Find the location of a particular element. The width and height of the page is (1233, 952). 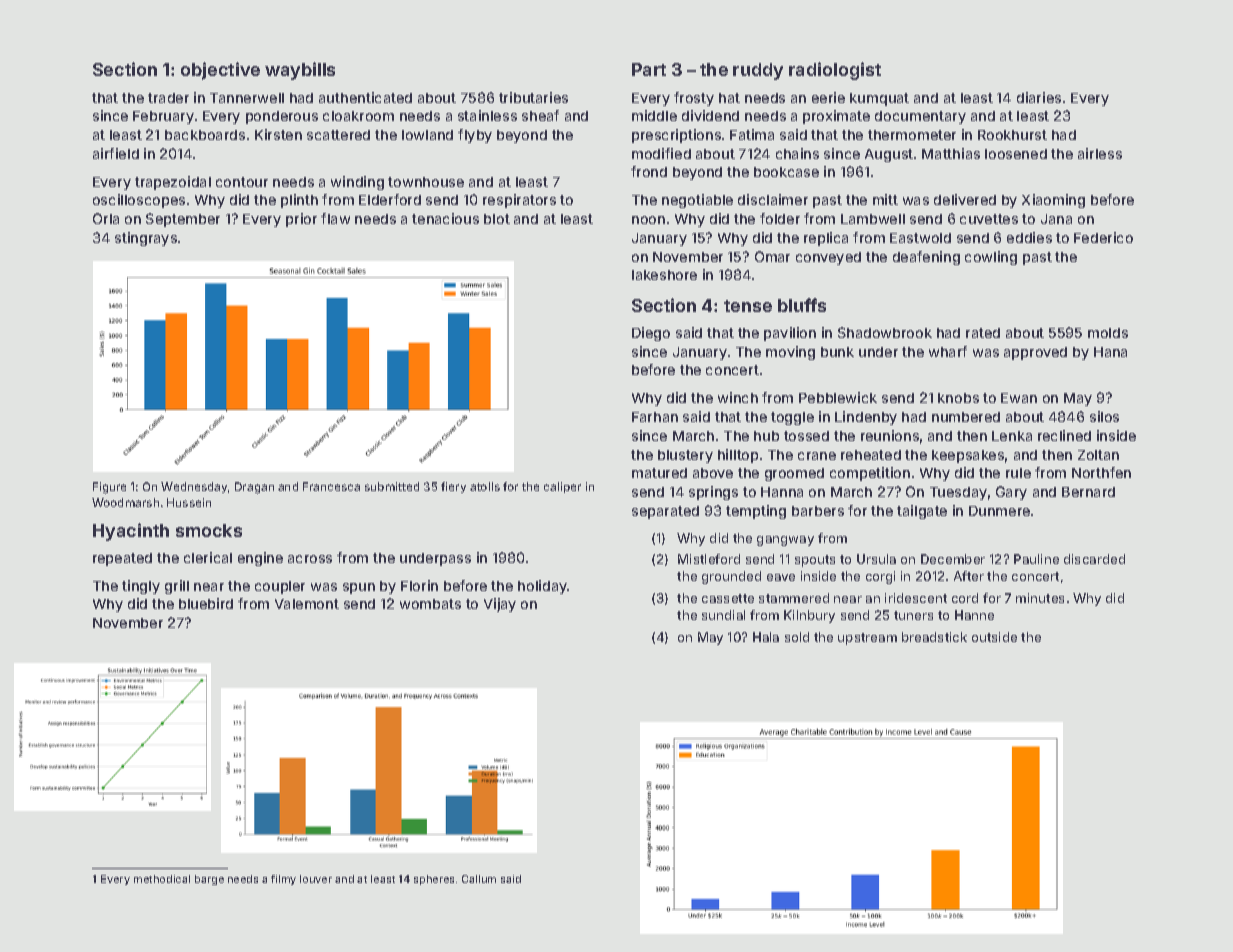

Dragan is located at coordinates (254, 488).
